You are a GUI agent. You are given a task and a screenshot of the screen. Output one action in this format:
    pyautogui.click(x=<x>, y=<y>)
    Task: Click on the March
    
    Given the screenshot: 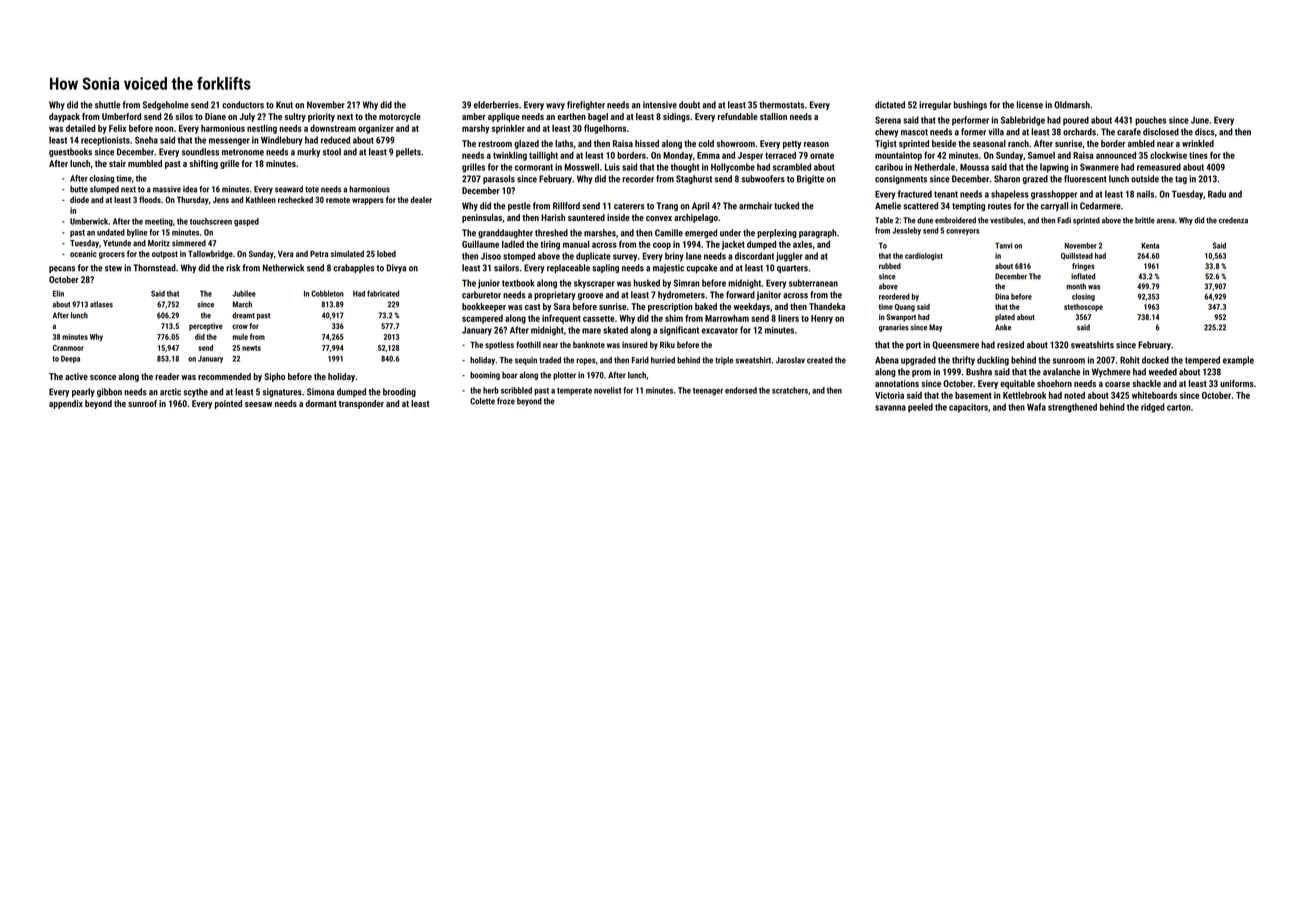 What is the action you would take?
    pyautogui.click(x=242, y=304)
